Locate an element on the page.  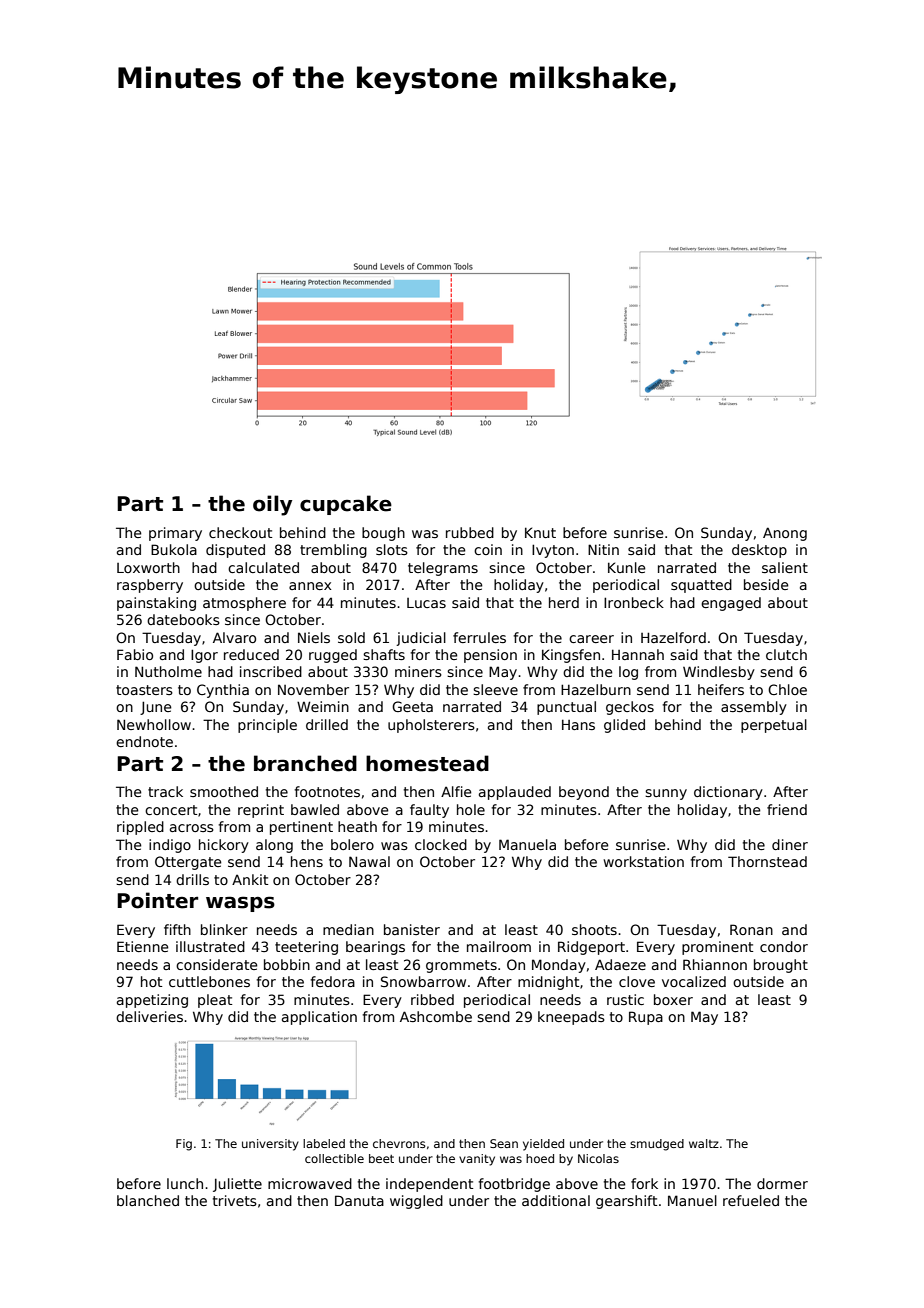
additional is located at coordinates (556, 1200).
